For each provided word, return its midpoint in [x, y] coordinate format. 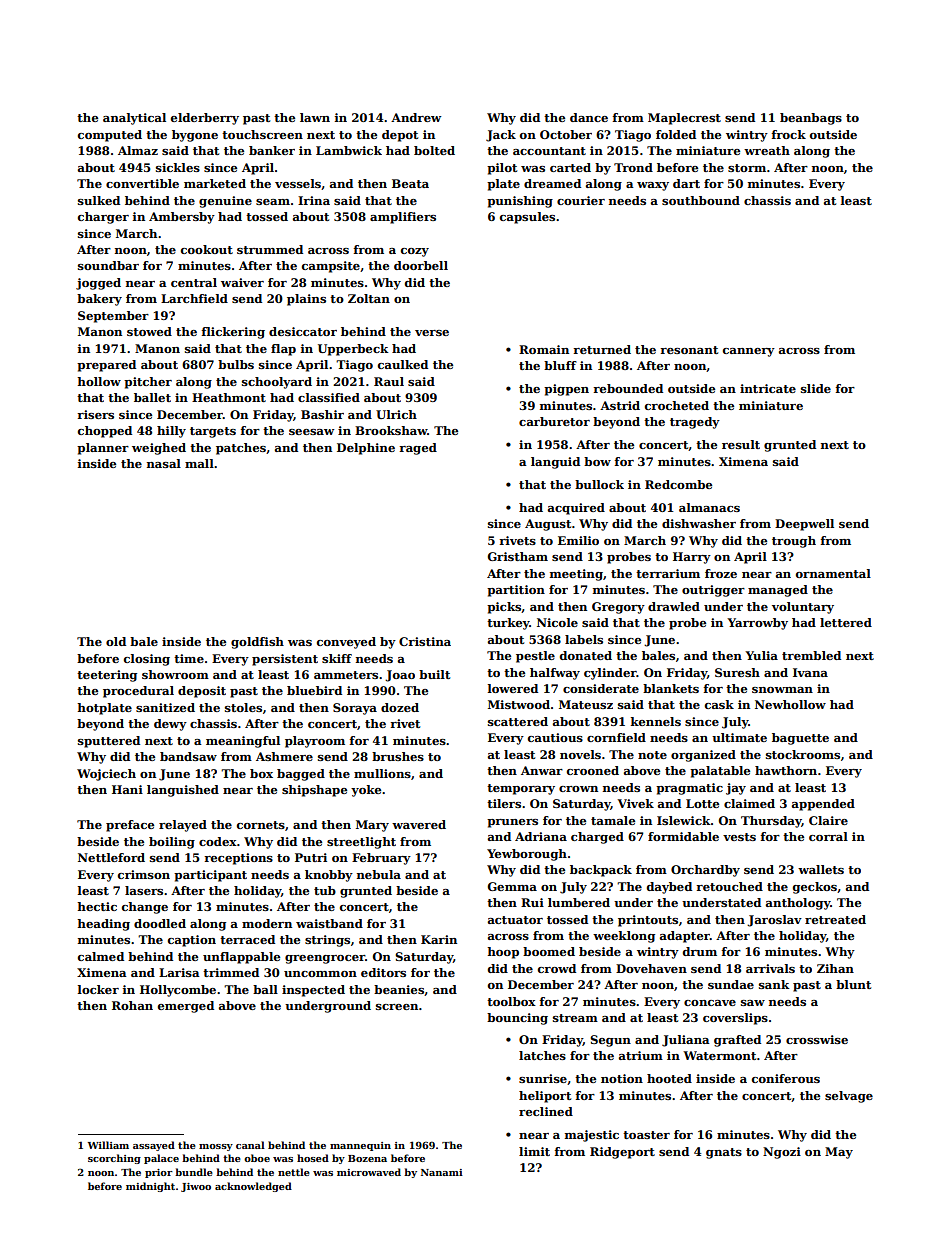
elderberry [205, 119]
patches [241, 449]
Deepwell [804, 525]
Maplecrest [684, 119]
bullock [599, 484]
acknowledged [253, 1187]
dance [589, 117]
